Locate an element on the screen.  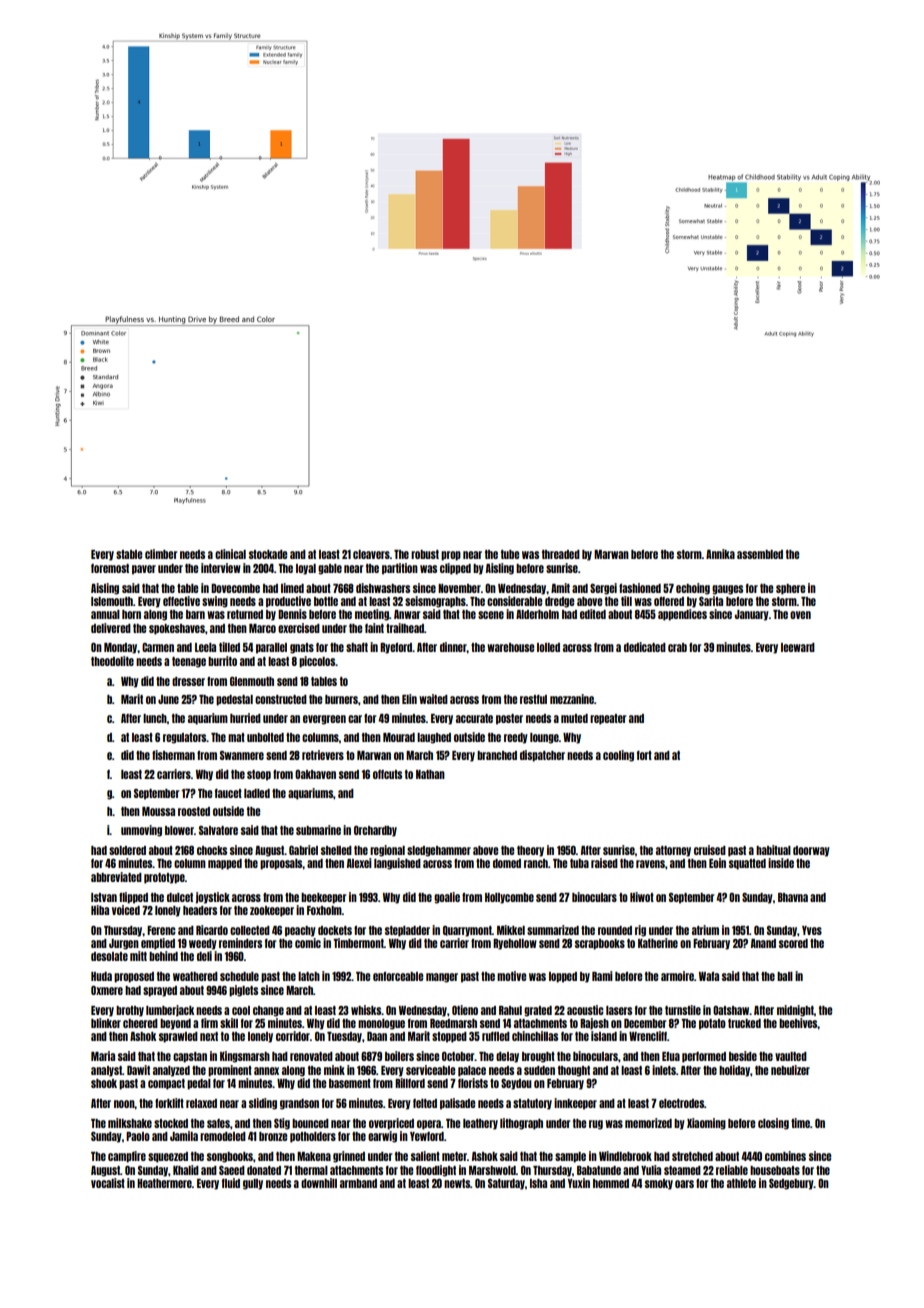
newts is located at coordinates (457, 1183).
